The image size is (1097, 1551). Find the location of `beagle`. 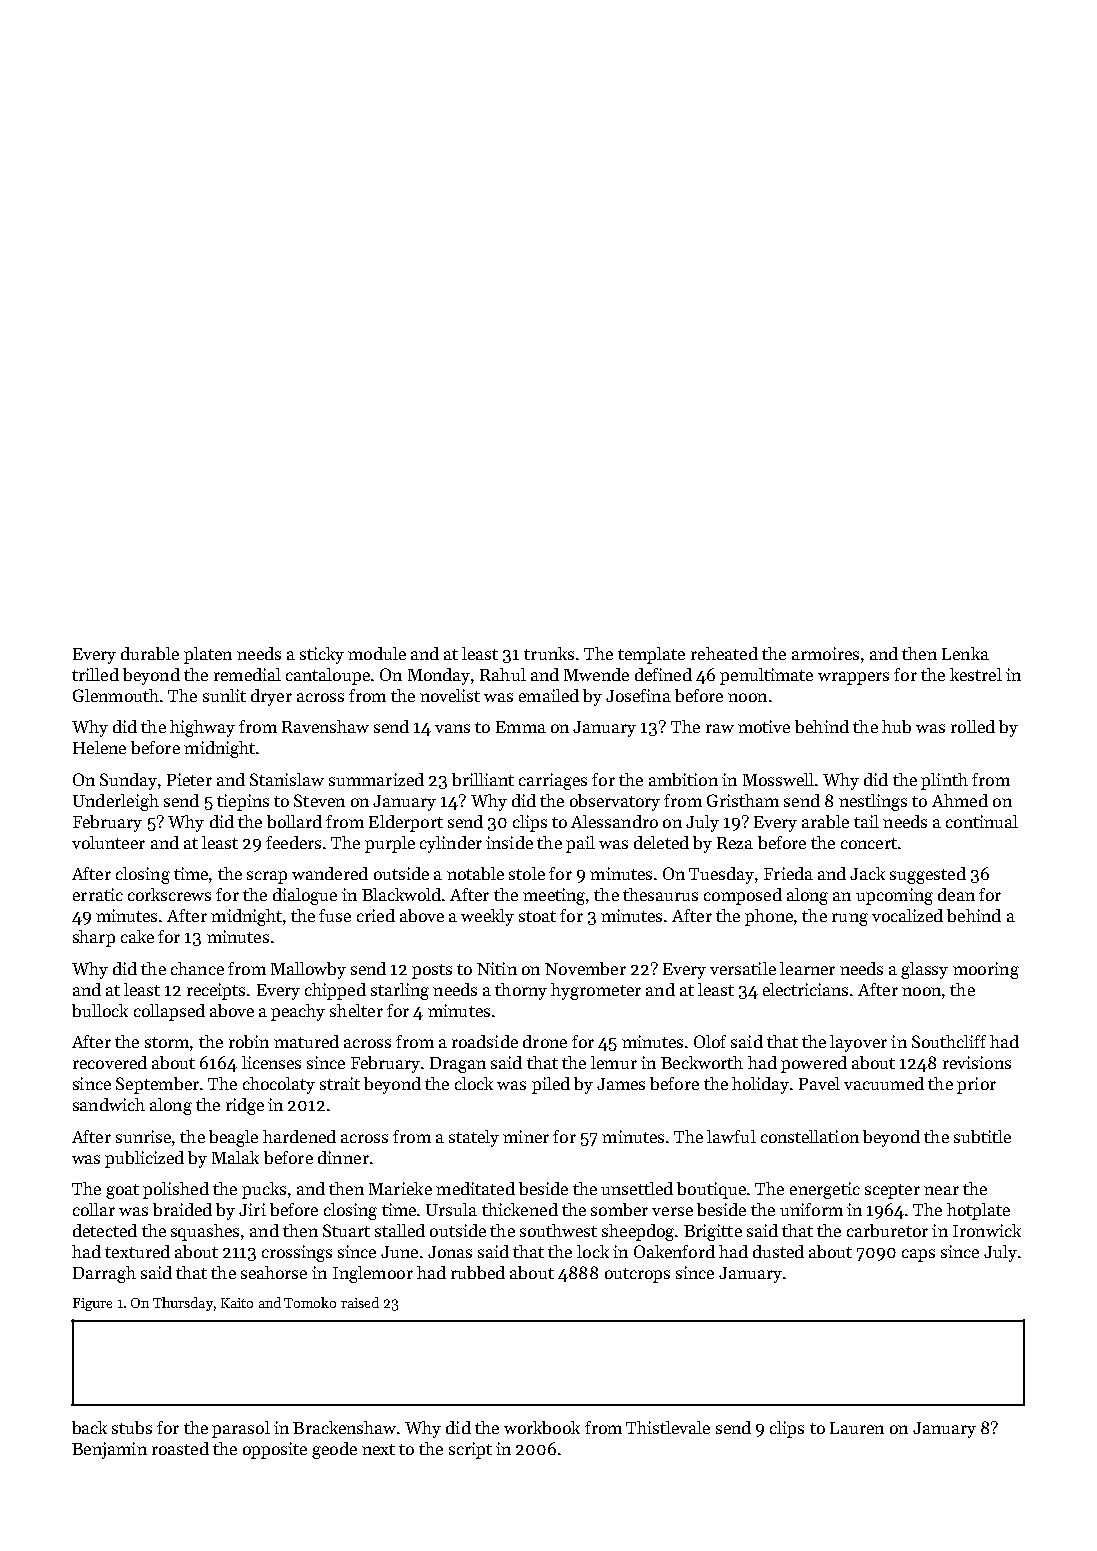

beagle is located at coordinates (233, 1138).
